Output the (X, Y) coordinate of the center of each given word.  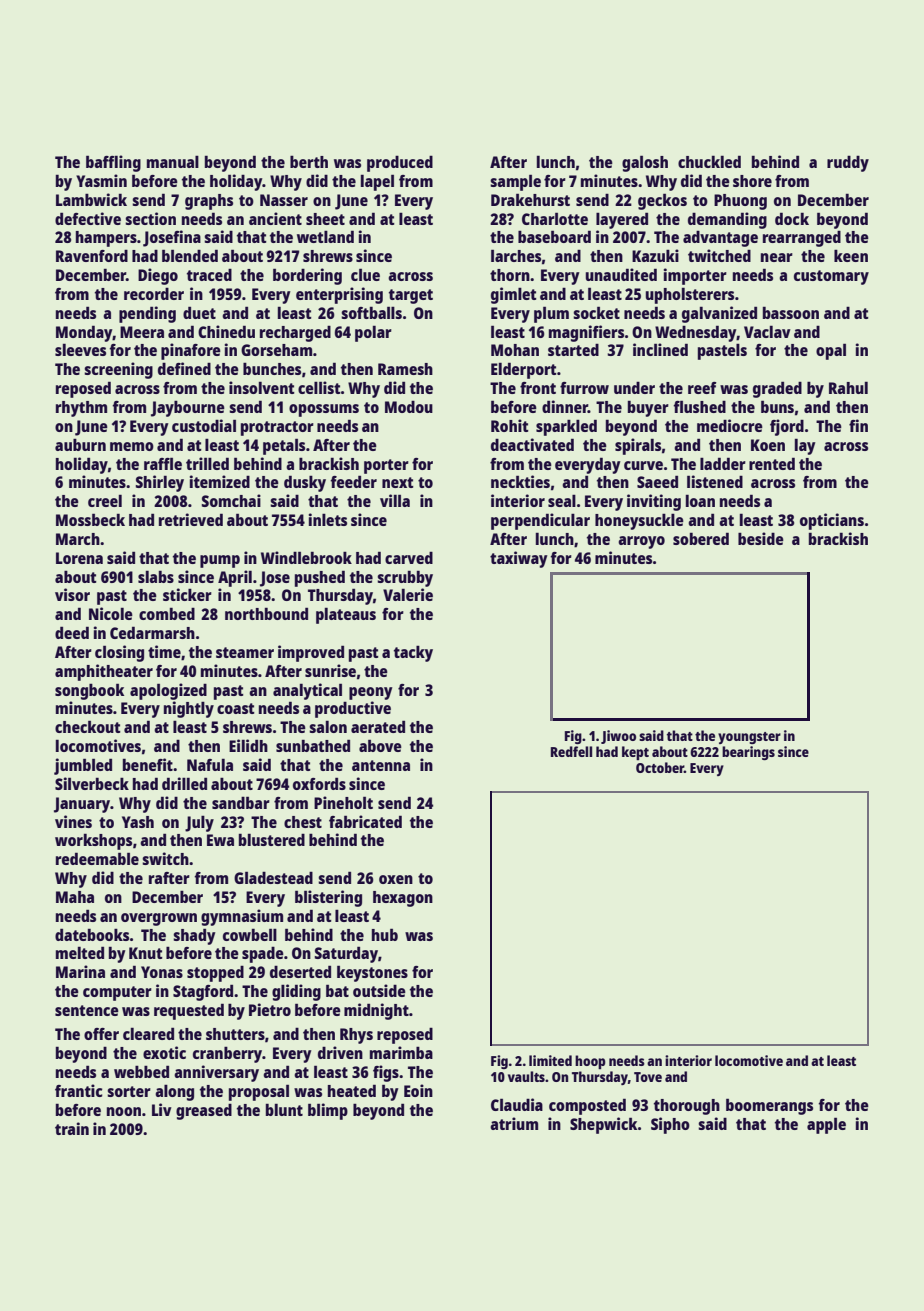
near (777, 257)
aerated (378, 726)
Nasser (284, 200)
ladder (723, 463)
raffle (163, 463)
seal (562, 500)
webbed (141, 1071)
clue (365, 274)
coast (236, 708)
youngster (749, 738)
